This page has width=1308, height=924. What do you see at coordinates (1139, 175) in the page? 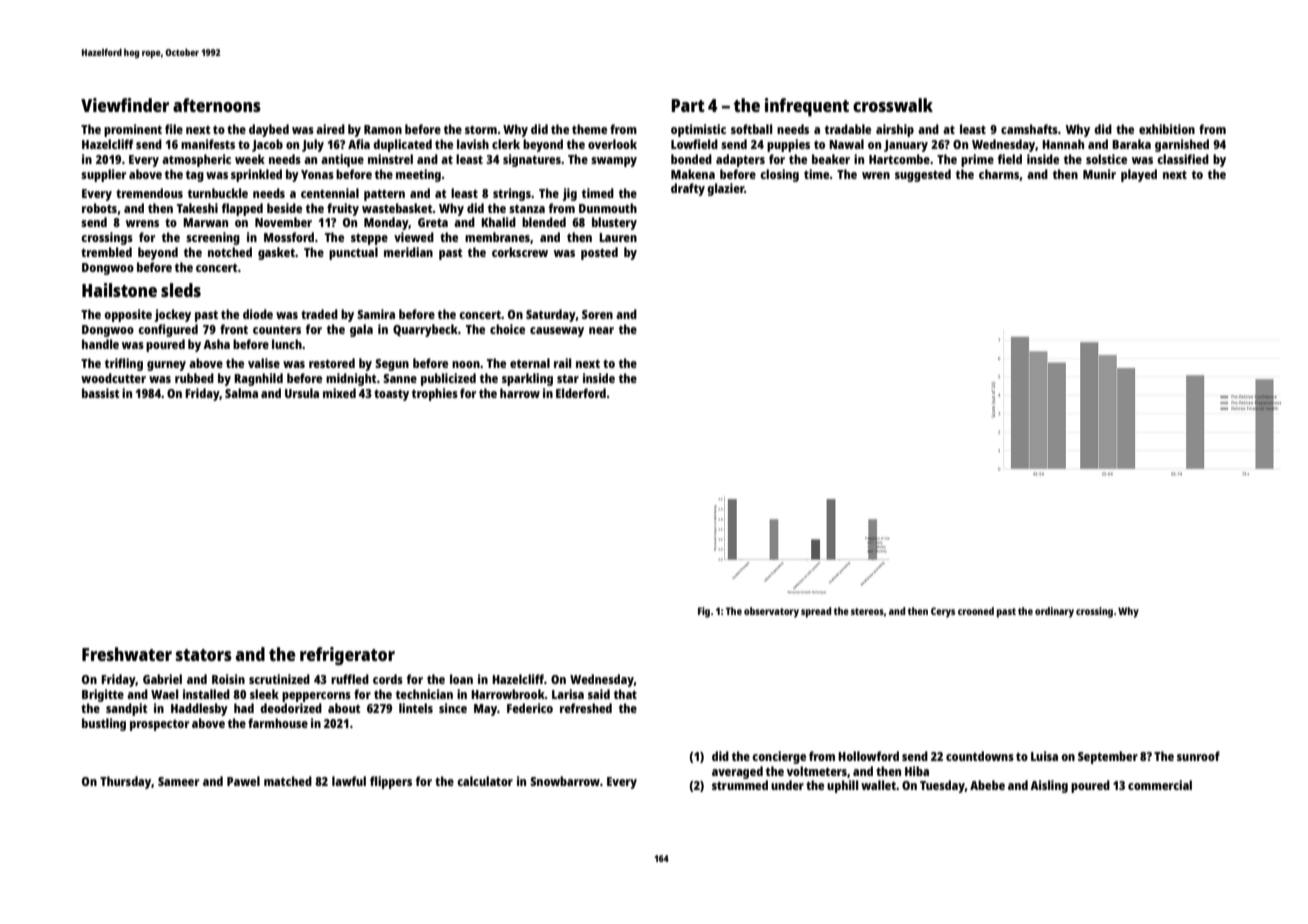
I see `played` at bounding box center [1139, 175].
